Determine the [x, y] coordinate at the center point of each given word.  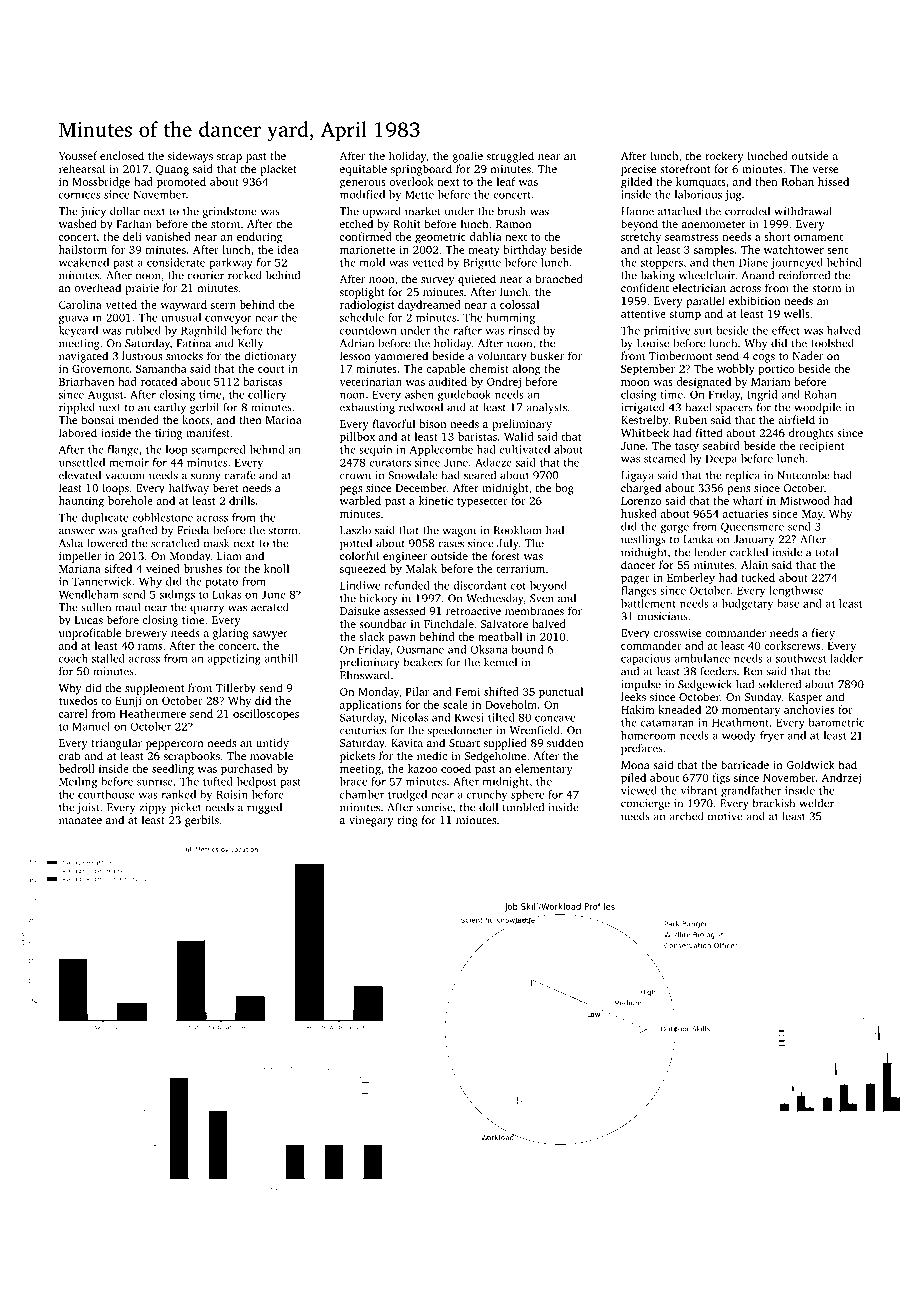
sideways [190, 157]
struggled [510, 157]
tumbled [523, 807]
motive [725, 816]
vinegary [371, 821]
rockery [724, 157]
